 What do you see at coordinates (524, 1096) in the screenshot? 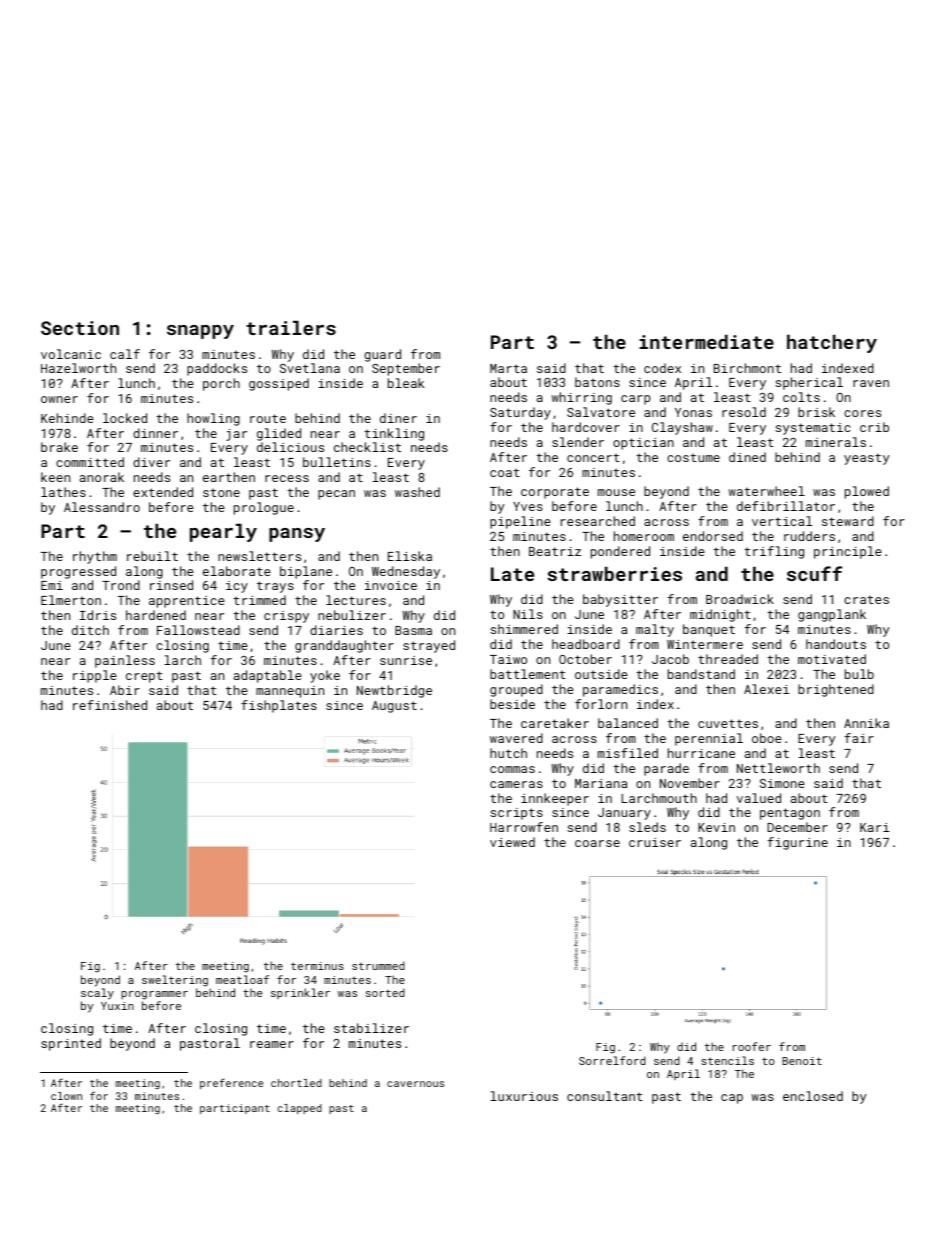
I see `luxurious` at bounding box center [524, 1096].
